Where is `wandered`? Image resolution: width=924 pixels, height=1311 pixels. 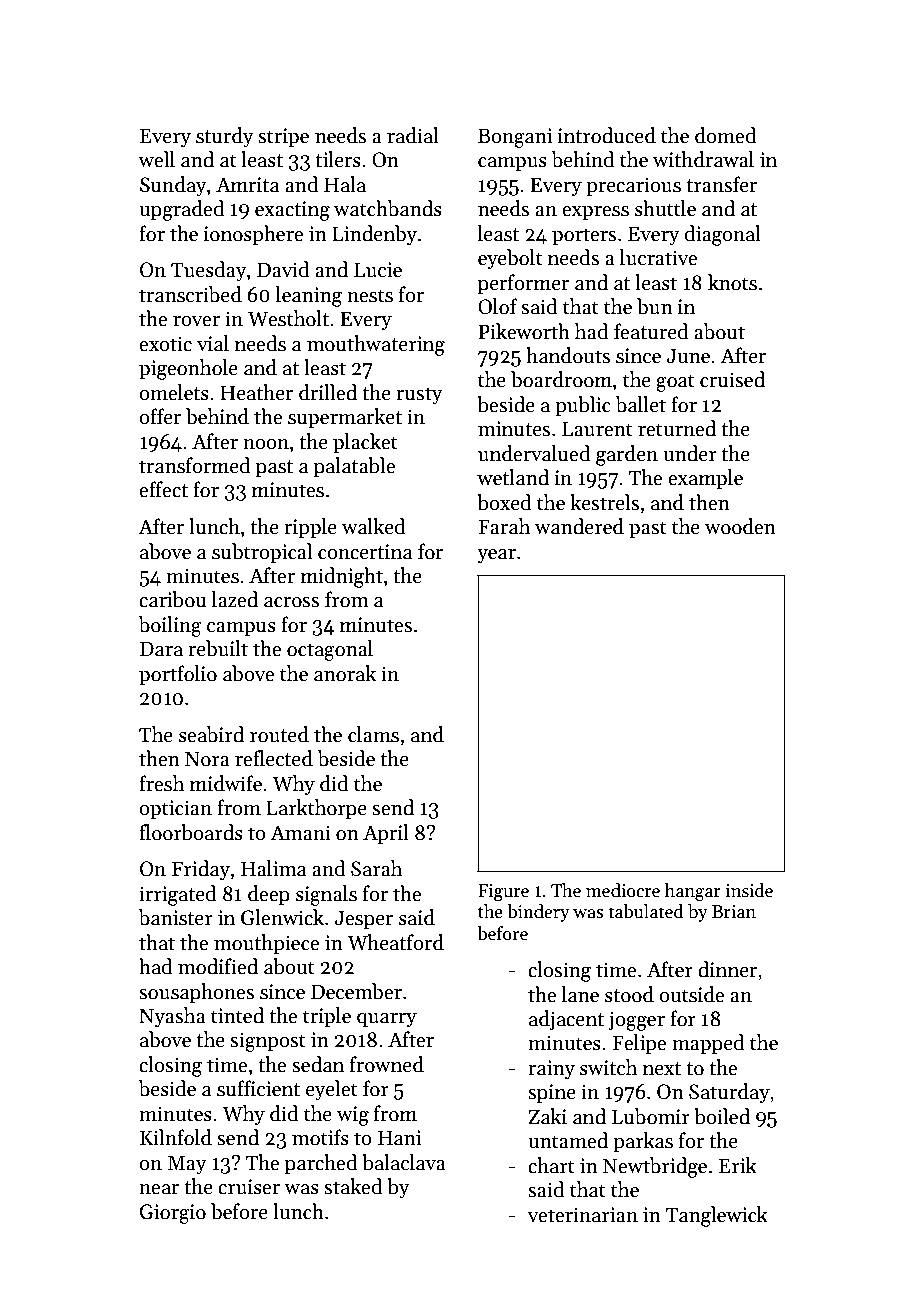
wandered is located at coordinates (579, 526).
